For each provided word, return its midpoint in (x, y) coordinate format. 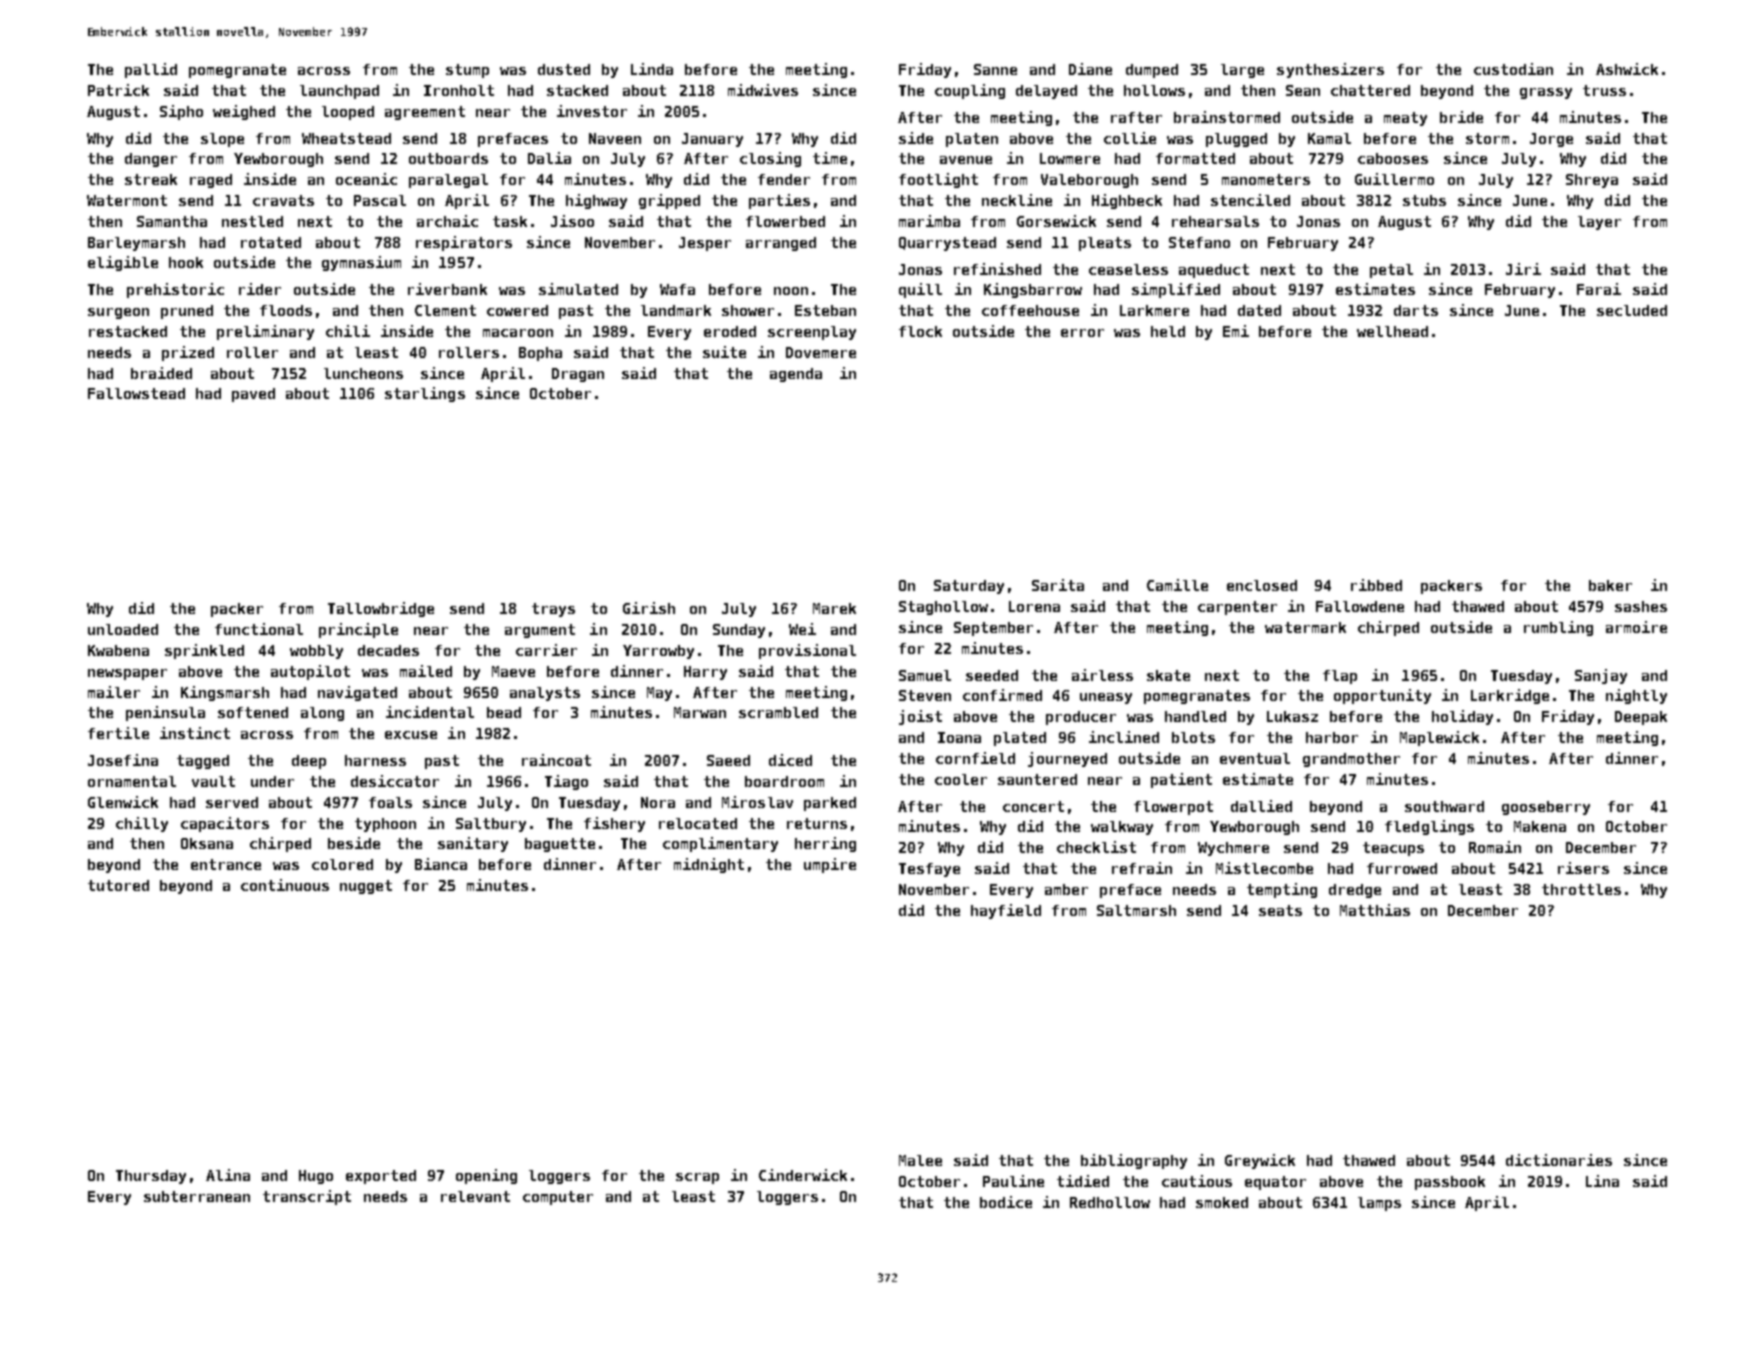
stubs (1424, 200)
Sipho (181, 112)
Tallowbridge (381, 609)
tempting (1282, 890)
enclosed (1262, 585)
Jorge (1551, 140)
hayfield (1006, 911)
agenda (796, 375)
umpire (830, 865)
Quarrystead (947, 244)
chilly (142, 824)
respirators (464, 243)
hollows (1154, 90)
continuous (285, 885)
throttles (1581, 889)
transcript (307, 1197)
